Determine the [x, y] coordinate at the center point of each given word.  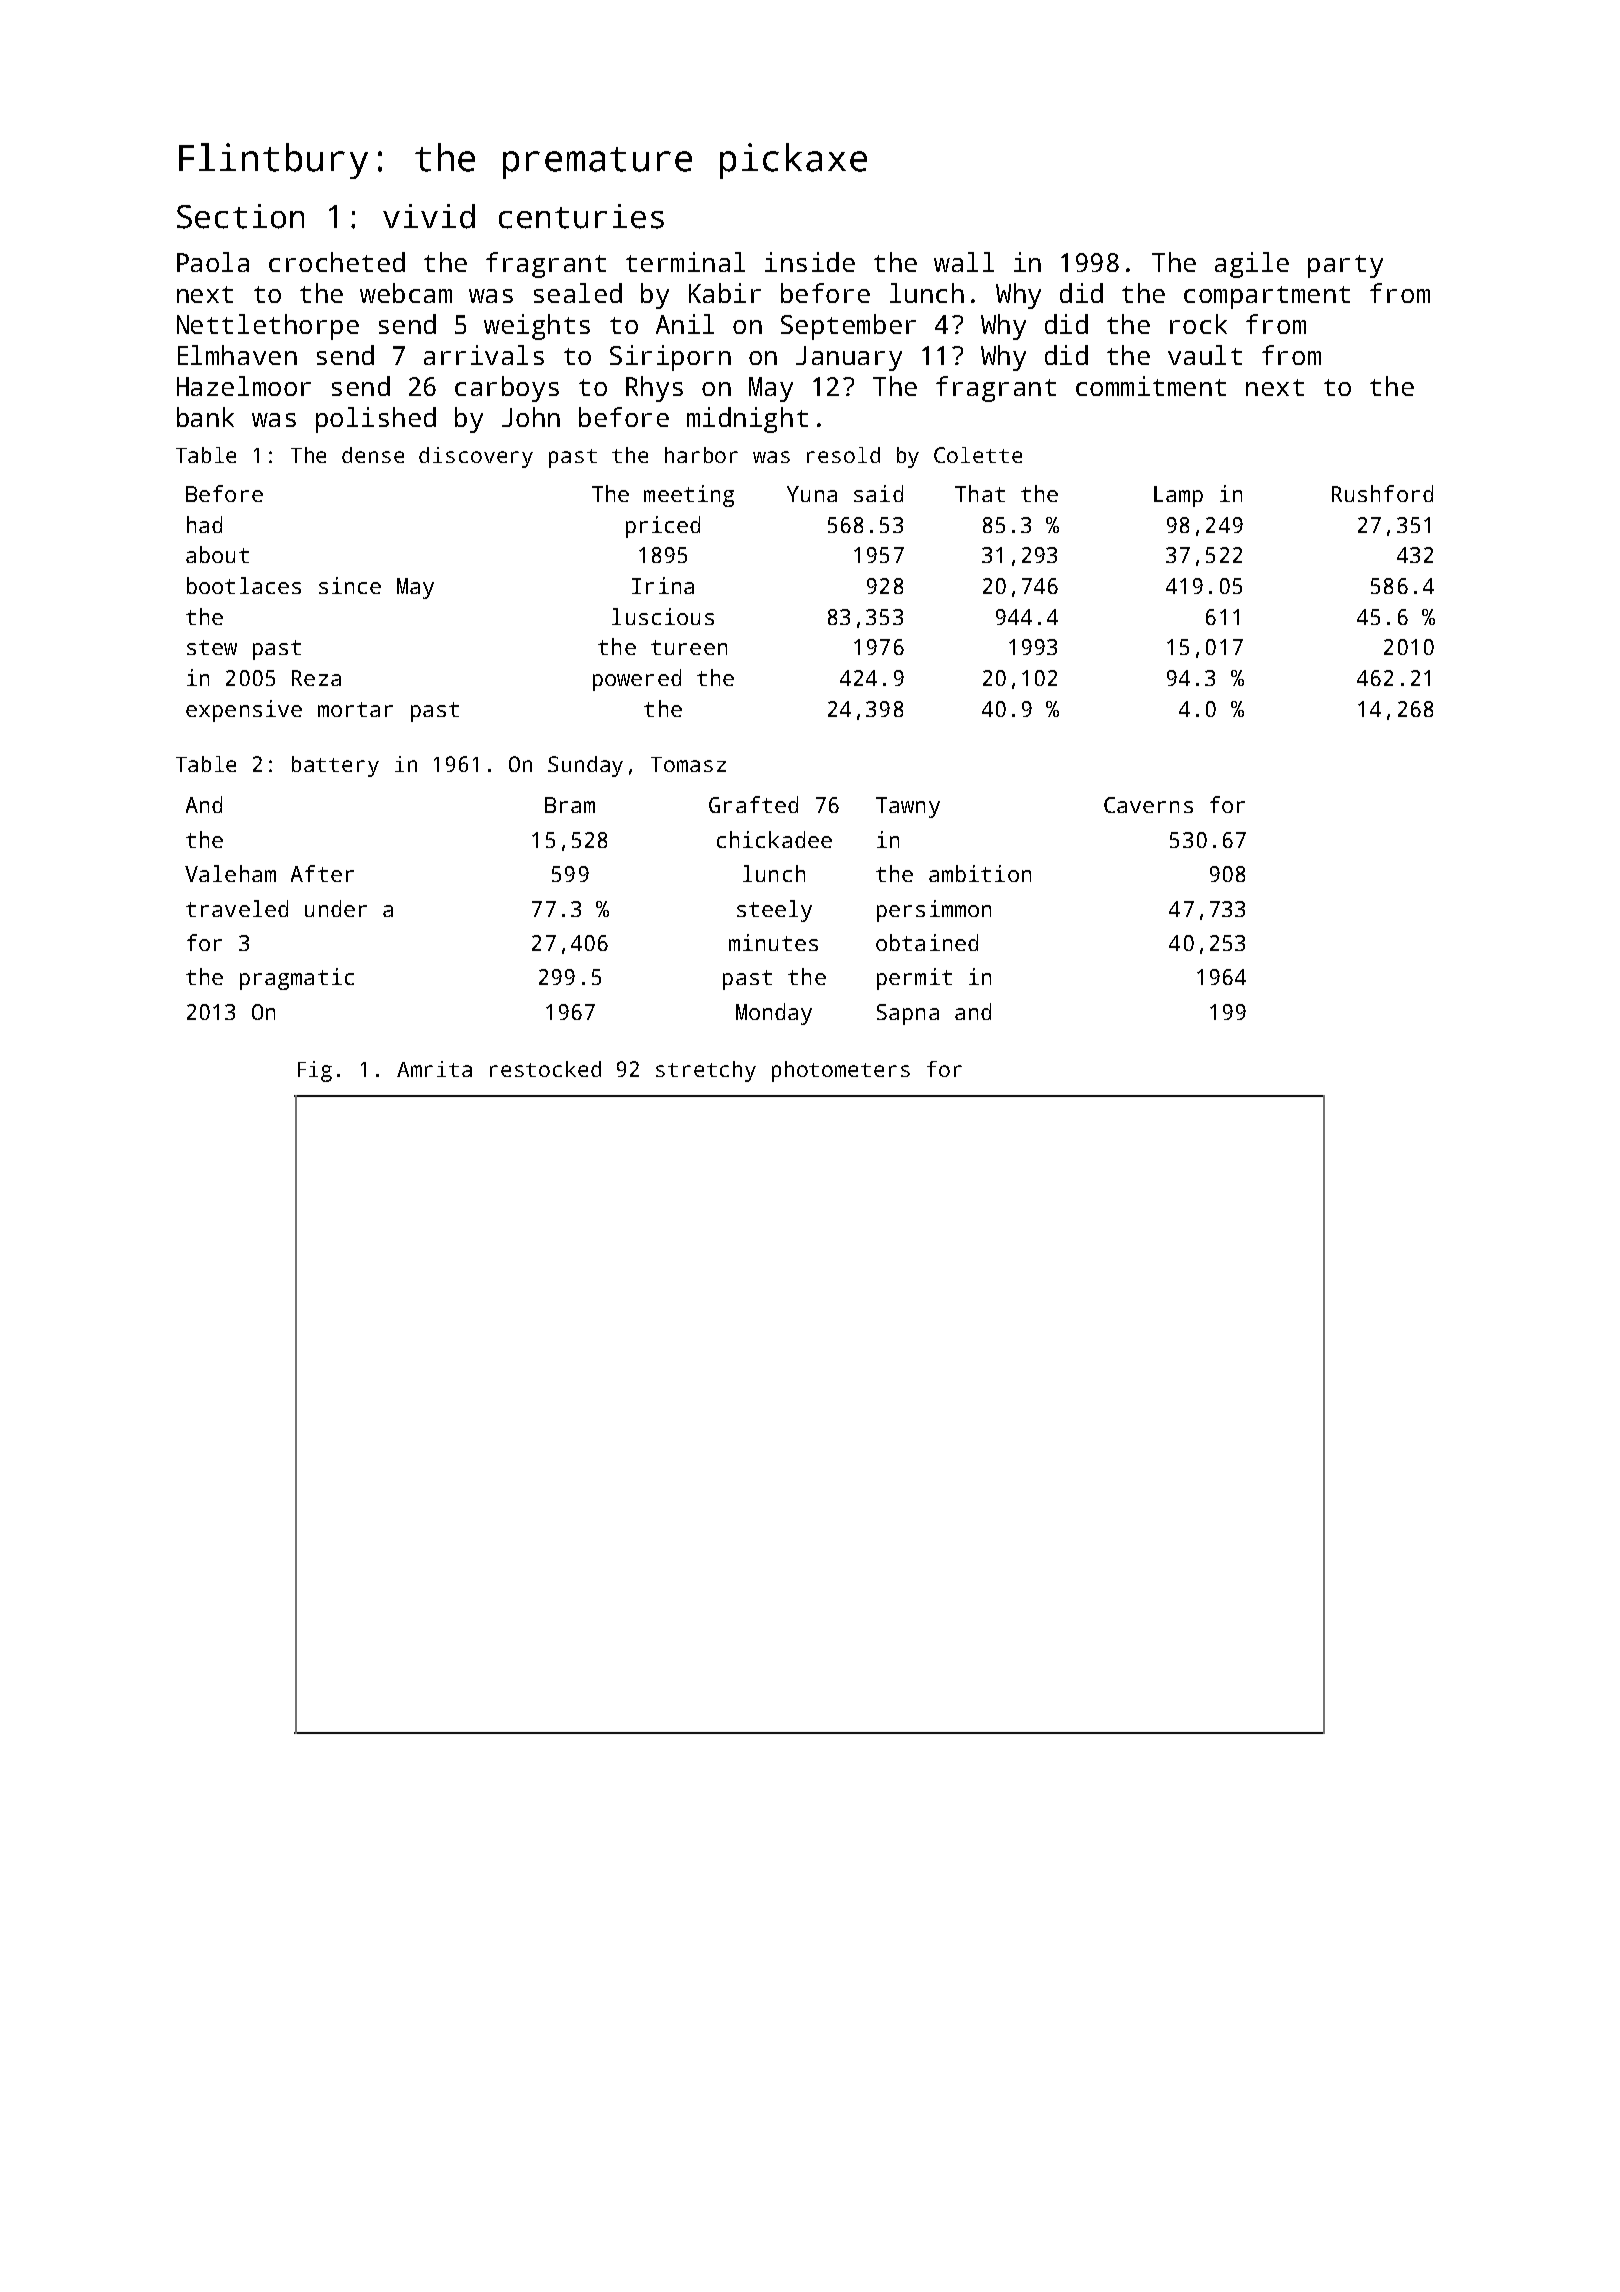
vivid [429, 216]
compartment [1267, 297]
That [980, 493]
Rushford [1382, 493]
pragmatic [297, 979]
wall [964, 262]
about [217, 554]
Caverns [1148, 805]
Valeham [230, 873]
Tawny [908, 807]
